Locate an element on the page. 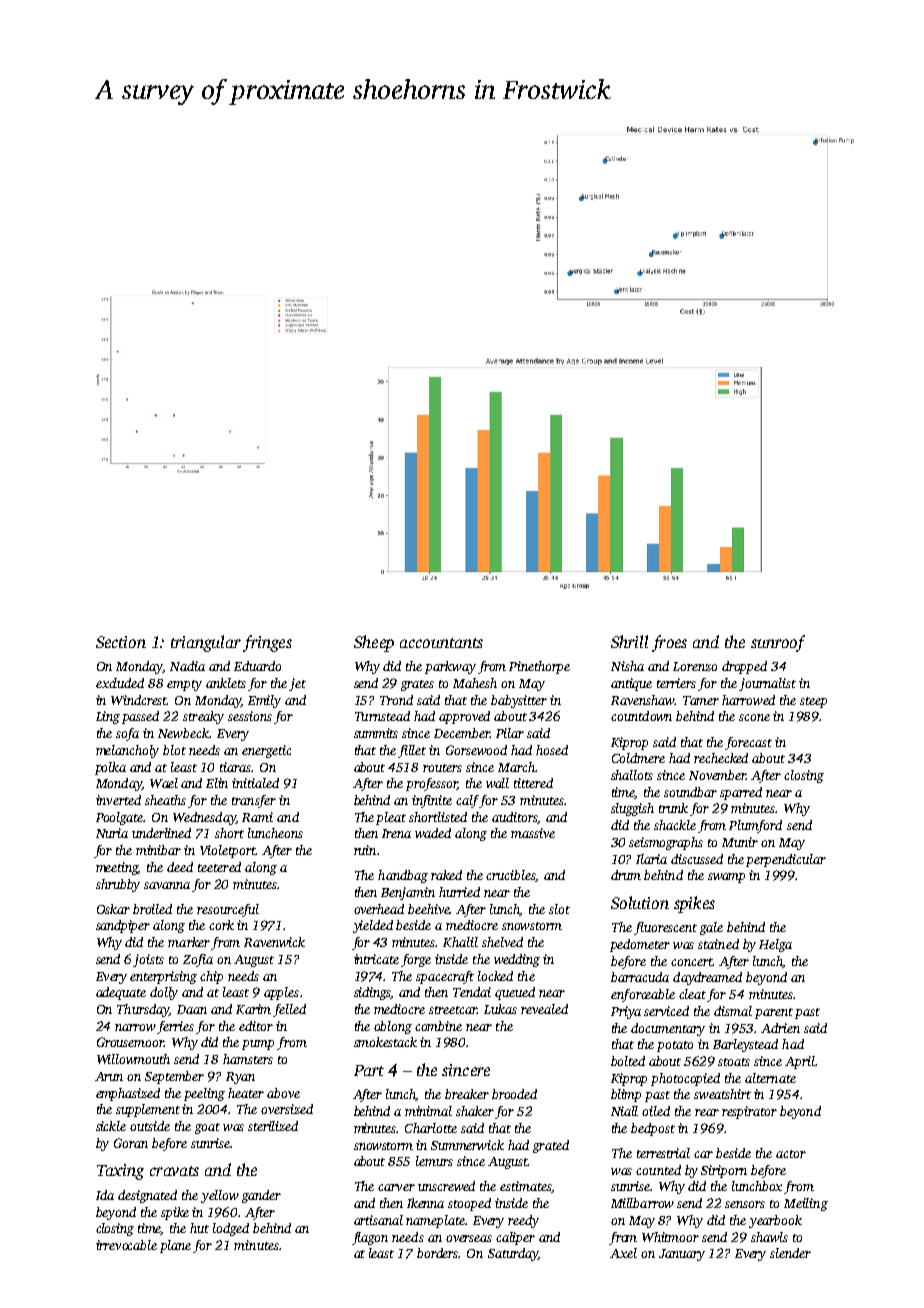 The width and height of the page is (924, 1308). Ilaria is located at coordinates (651, 859).
